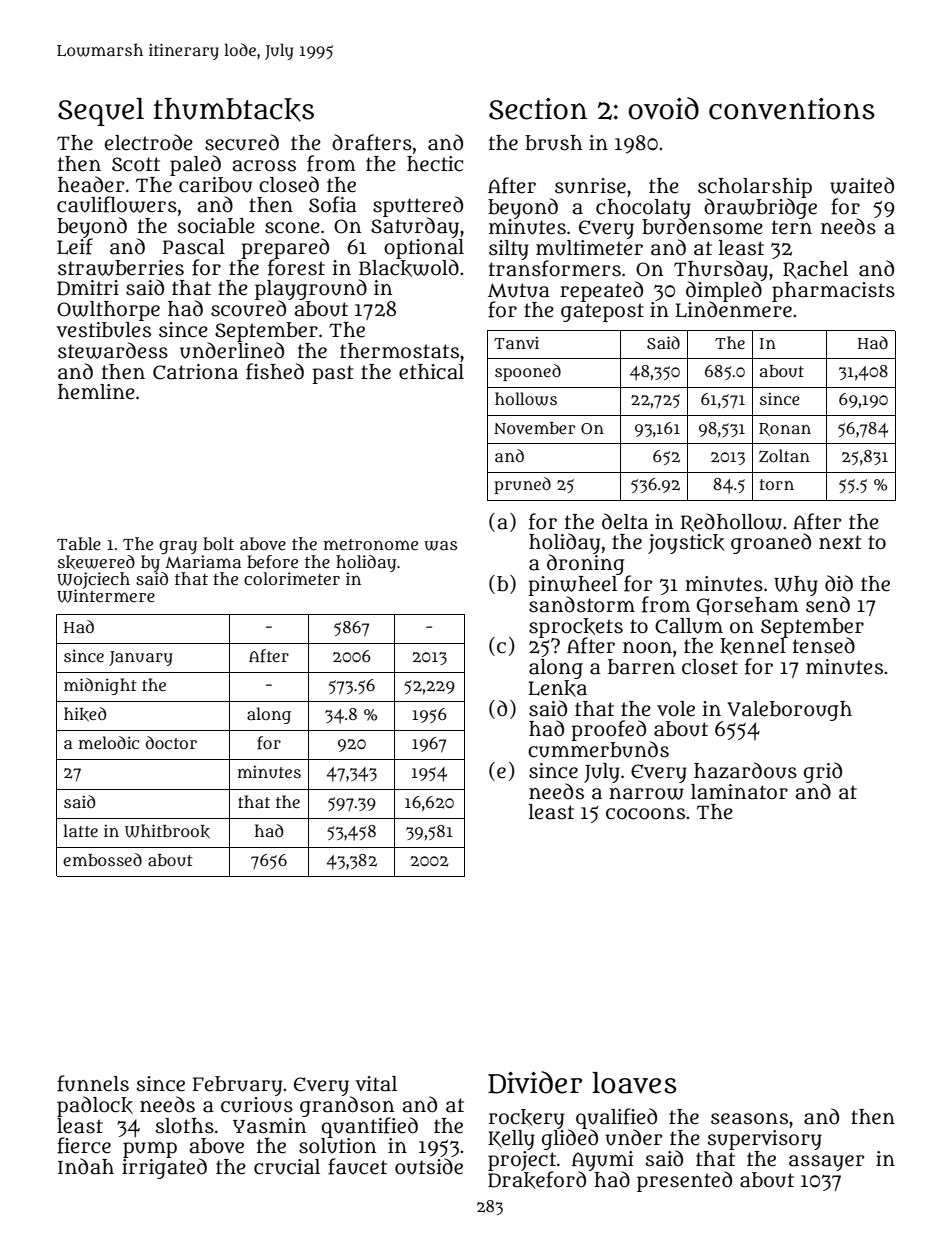  Describe the element at coordinates (234, 110) in the screenshot. I see `thumbtacks` at that location.
